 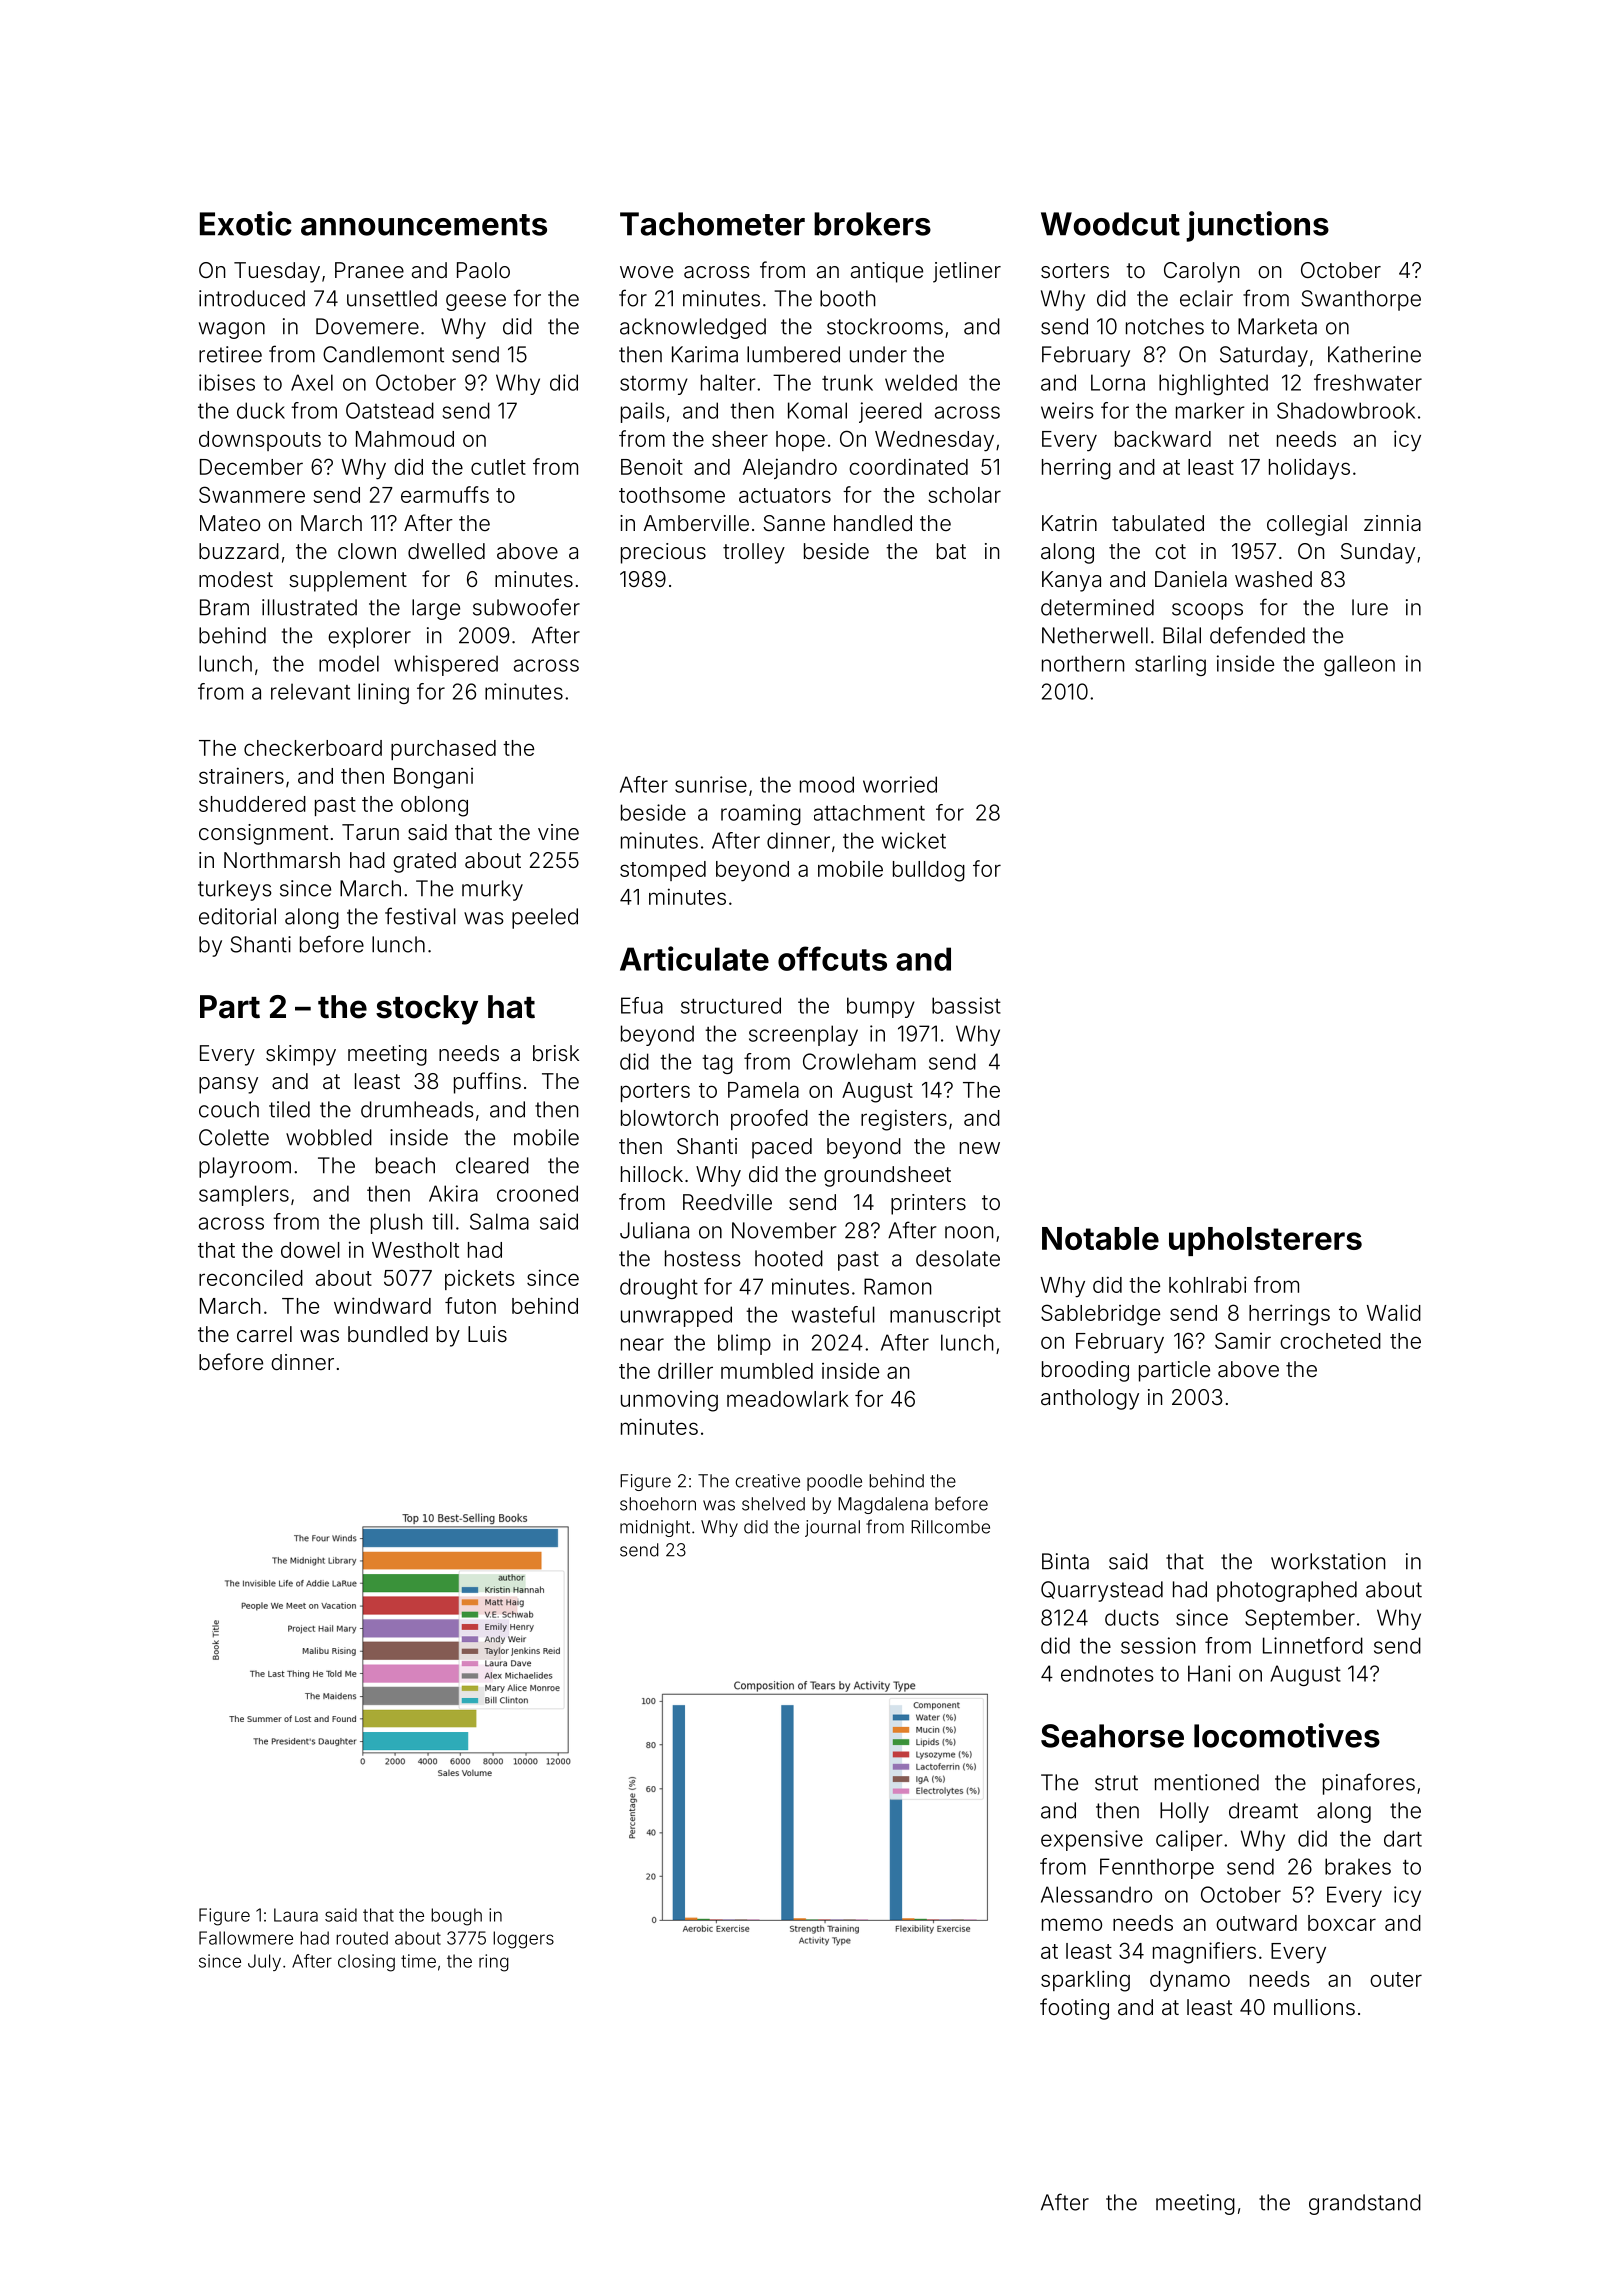 I want to click on geese, so click(x=476, y=302).
